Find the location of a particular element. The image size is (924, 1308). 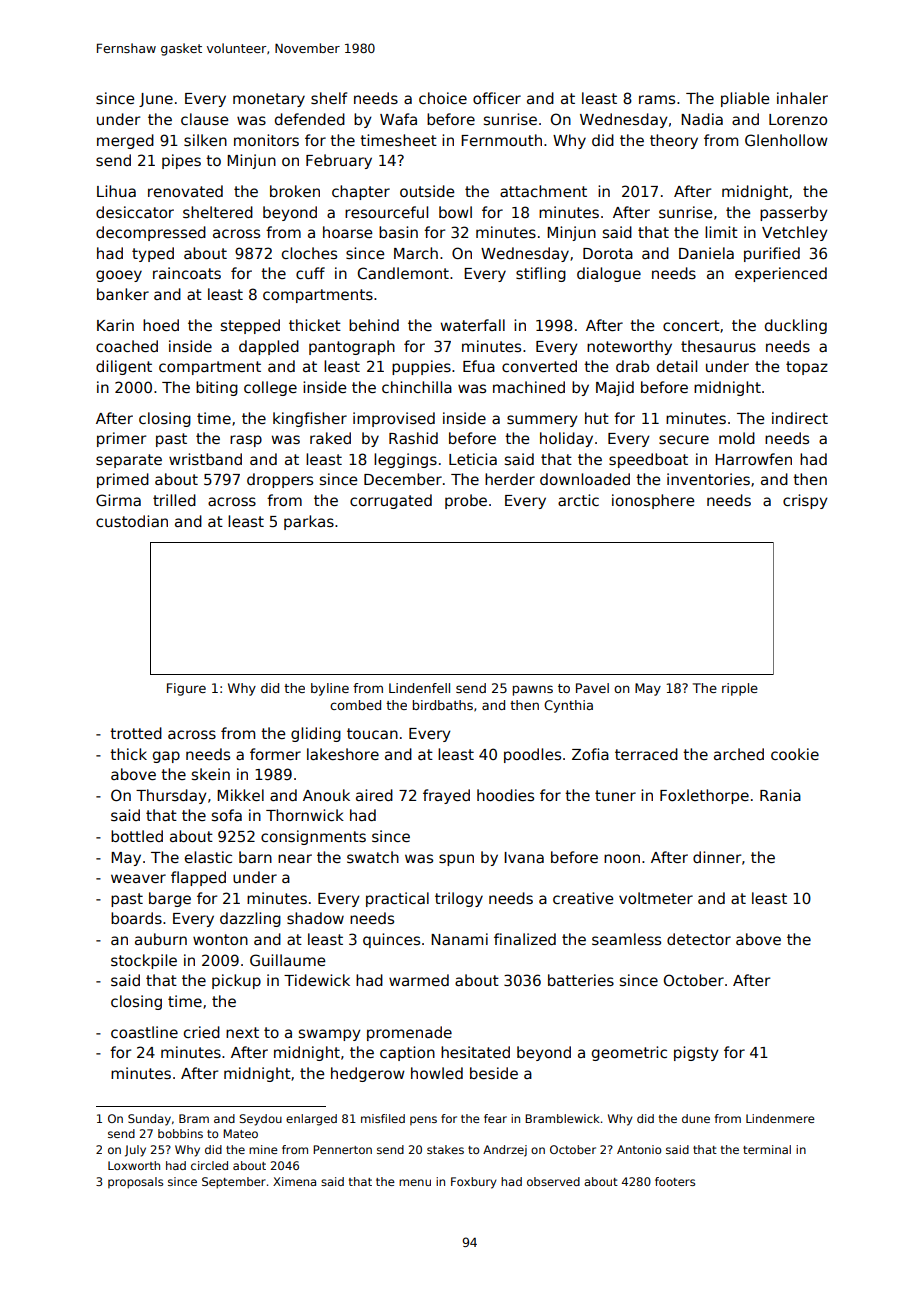

bottled is located at coordinates (137, 836).
